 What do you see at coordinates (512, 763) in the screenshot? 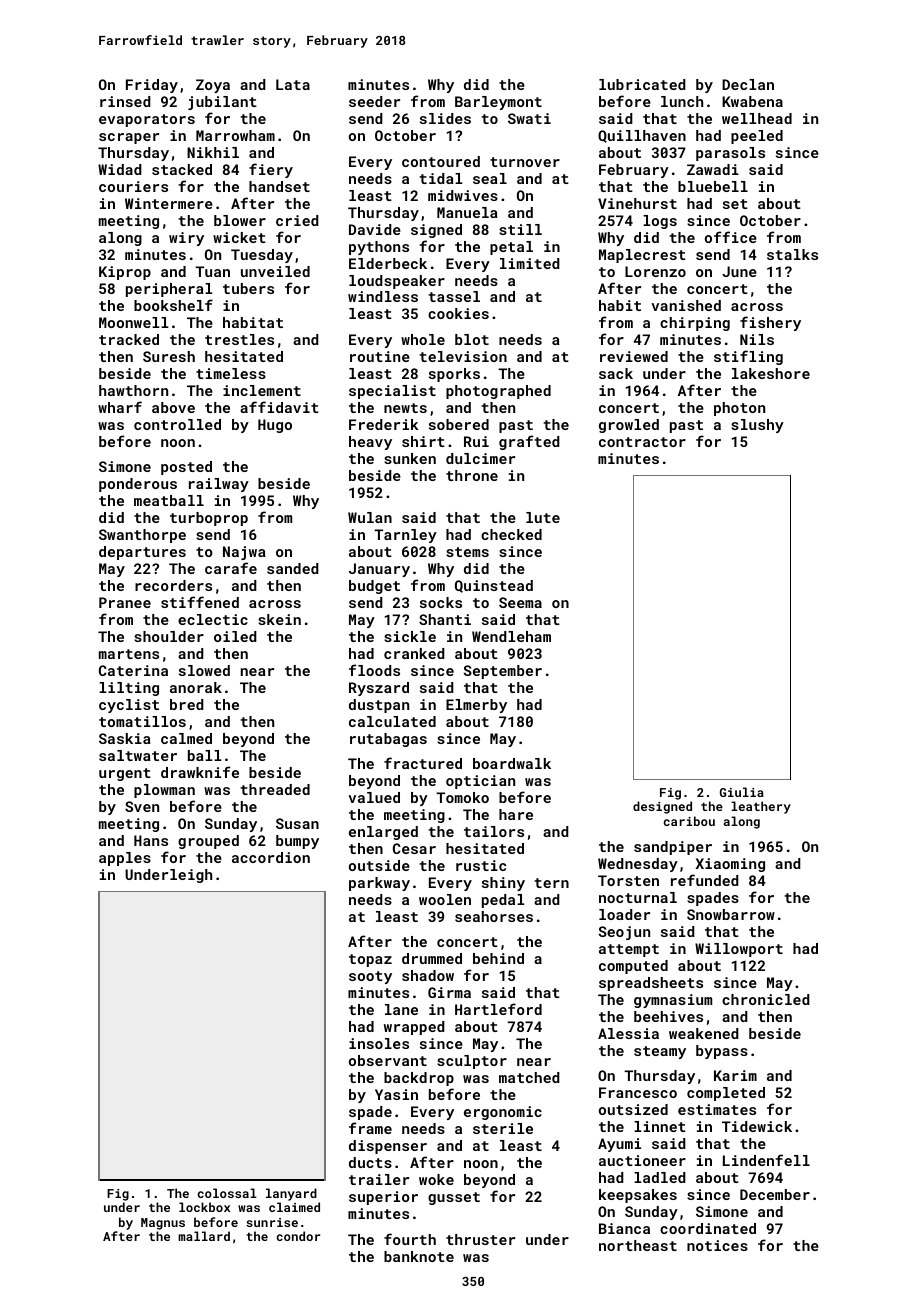
I see `boardwalk` at bounding box center [512, 763].
